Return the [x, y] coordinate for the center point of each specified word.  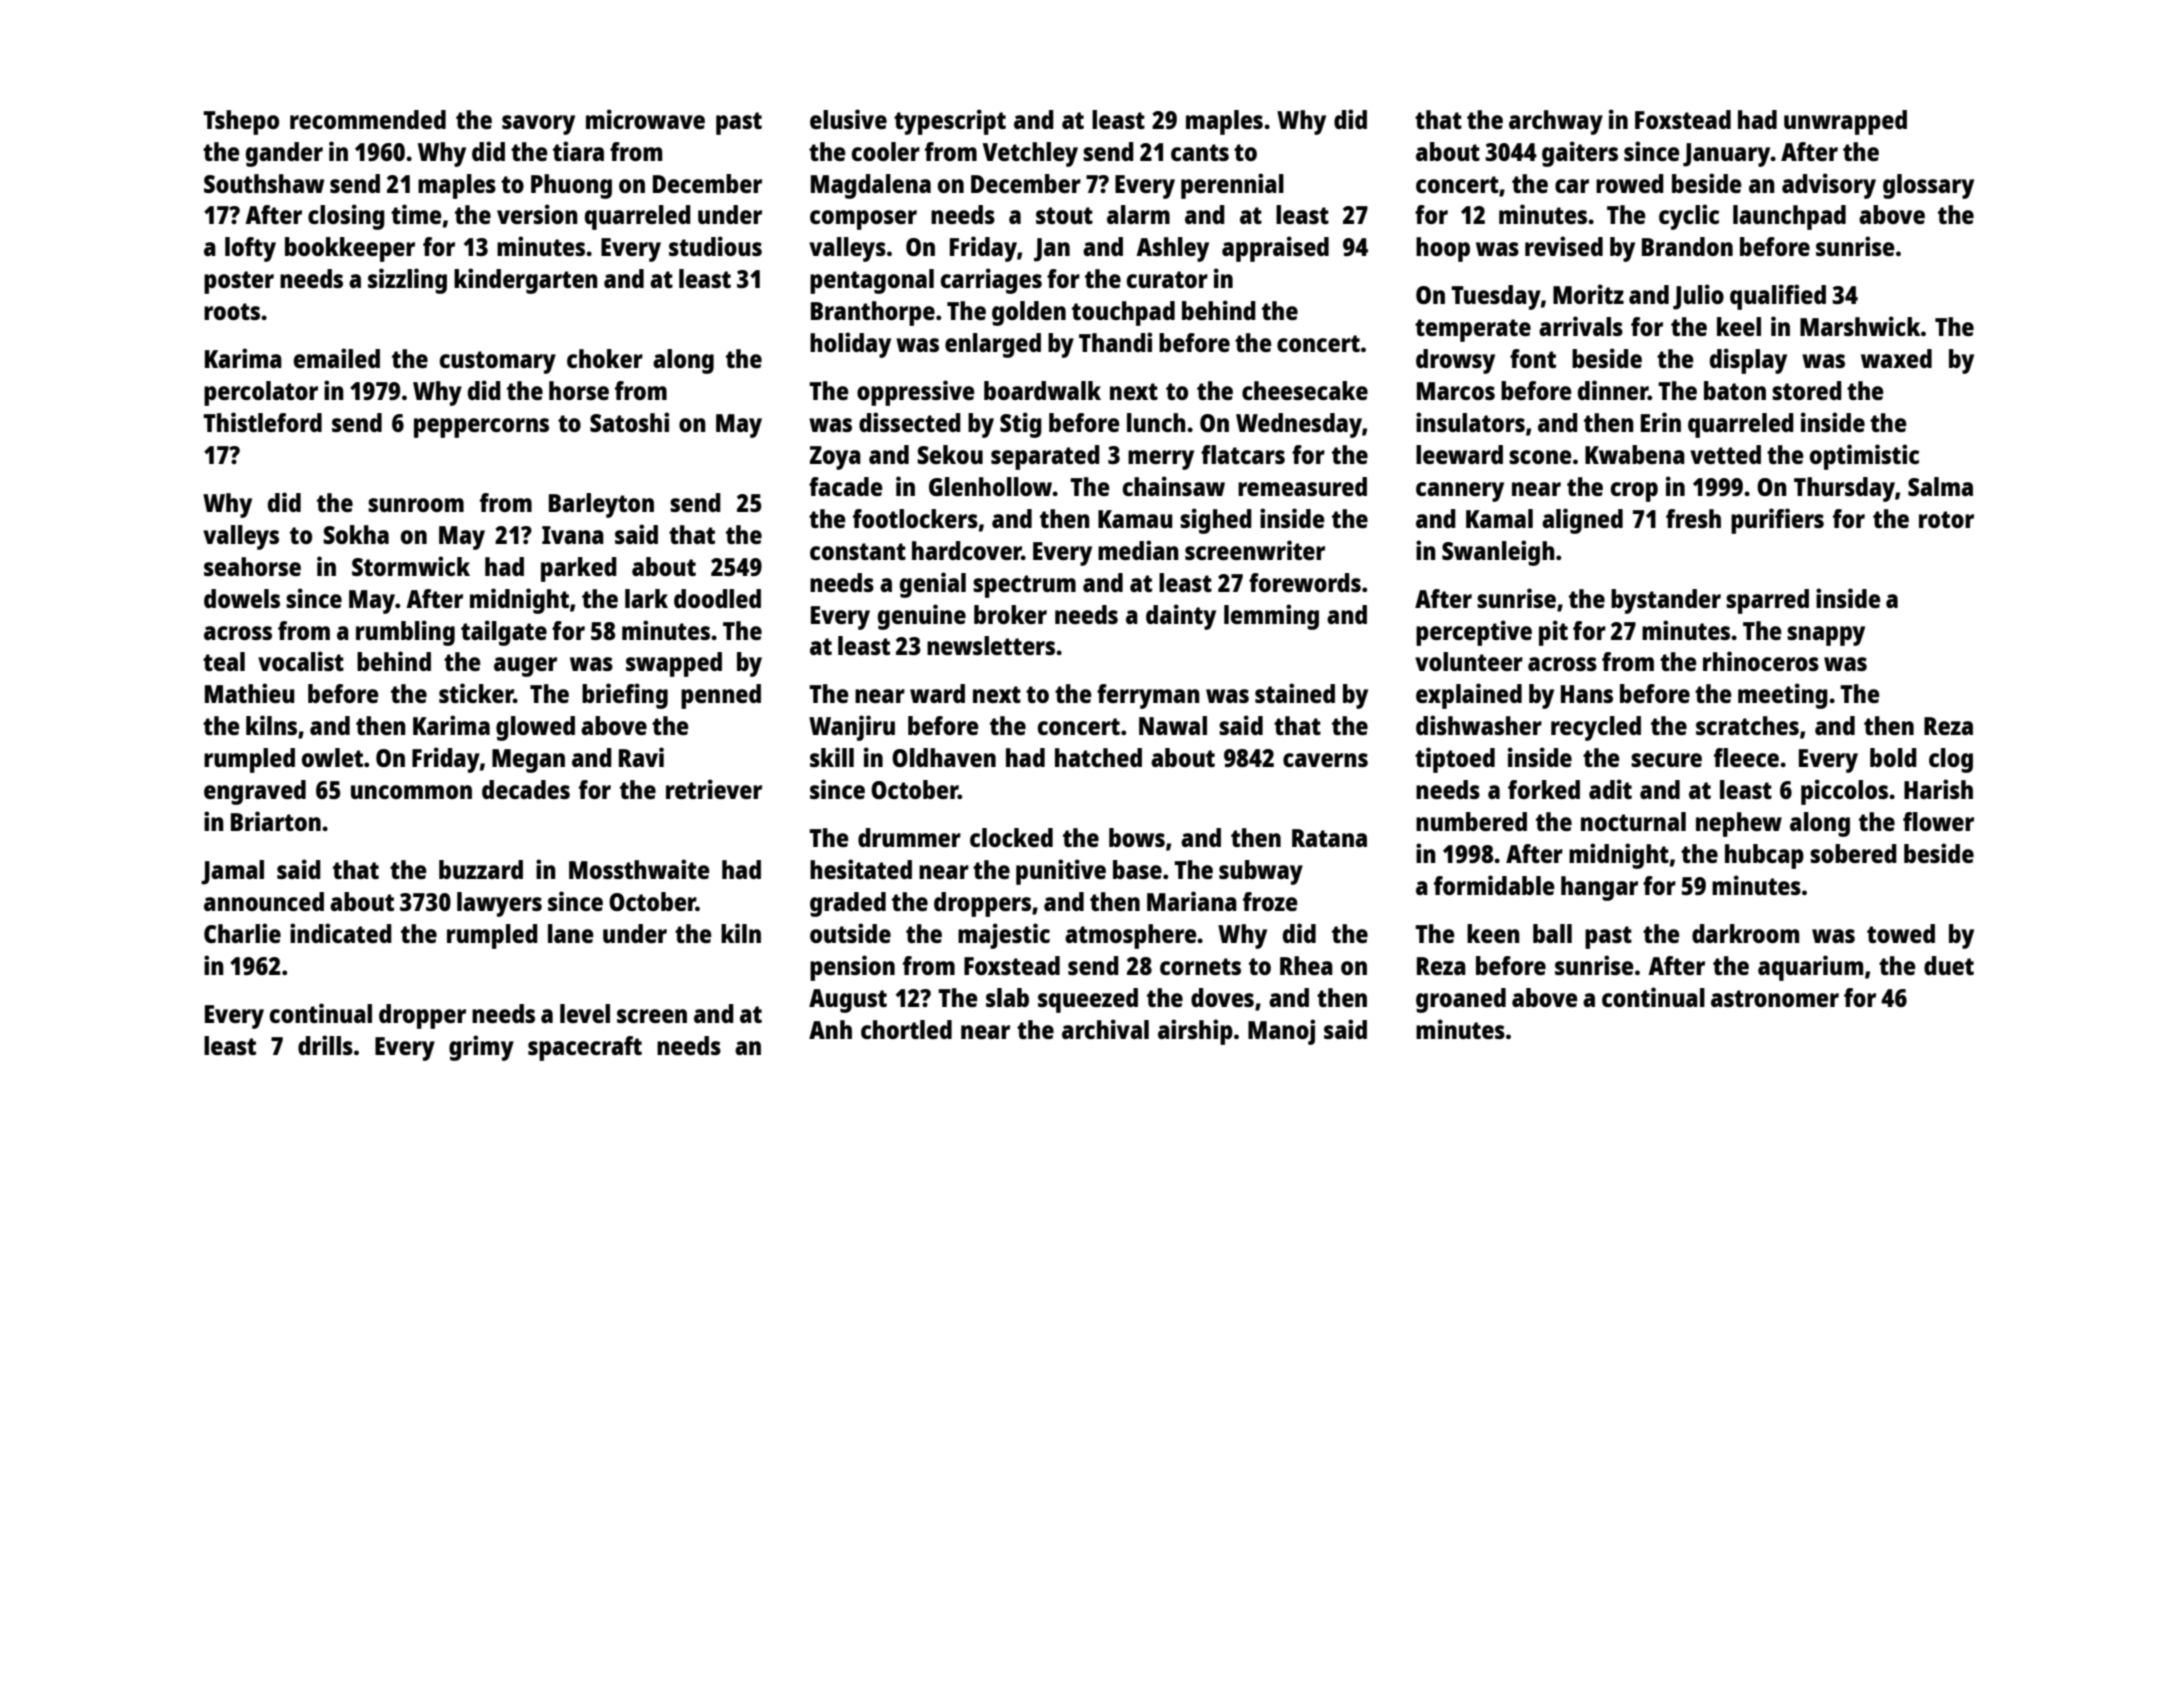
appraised [1275, 249]
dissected [910, 422]
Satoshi [629, 422]
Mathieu [249, 693]
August [848, 1001]
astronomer [1775, 998]
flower [1938, 821]
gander [284, 154]
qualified [1778, 297]
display [1748, 361]
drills [325, 1045]
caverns [1325, 760]
